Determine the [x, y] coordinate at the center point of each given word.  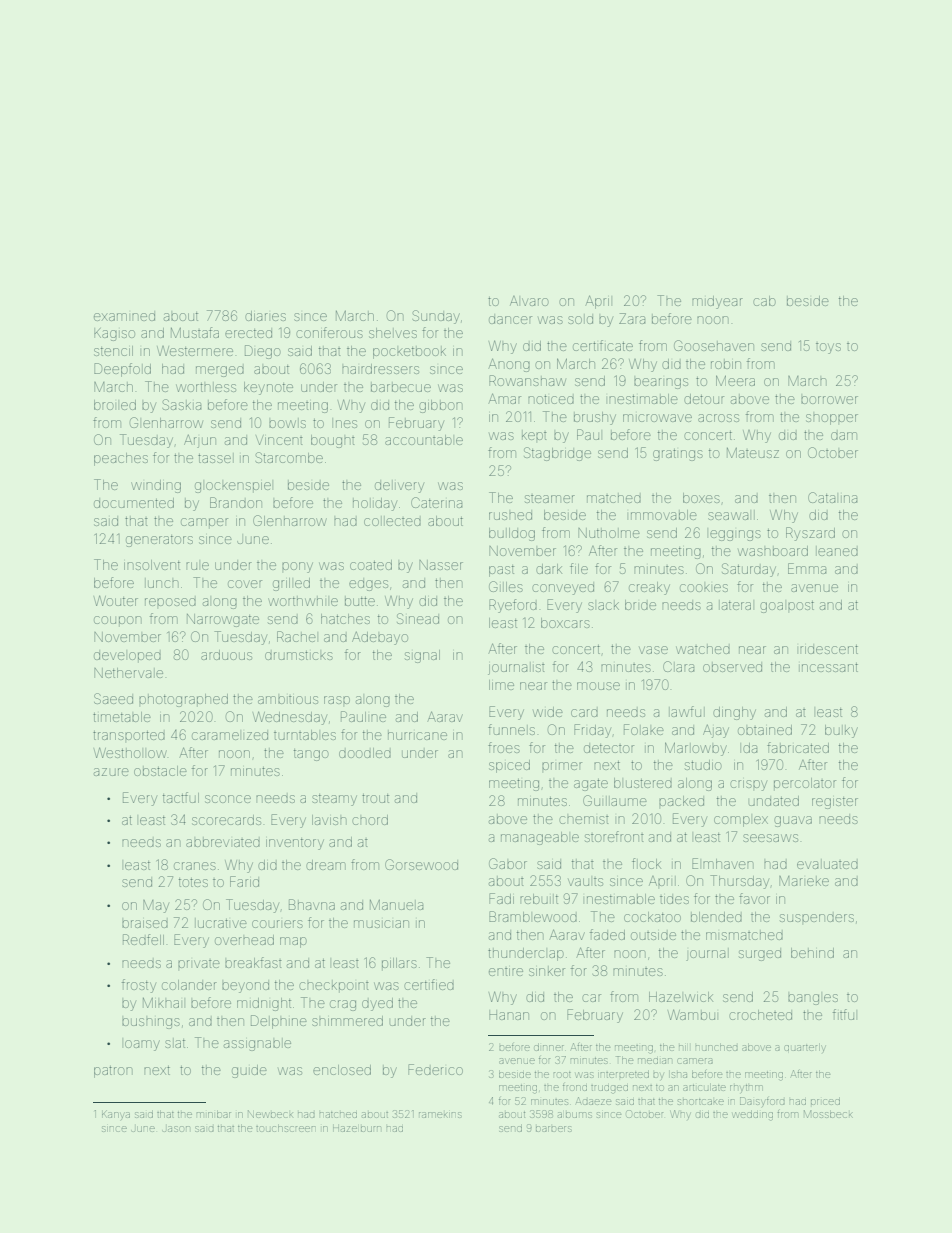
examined [124, 316]
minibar [214, 1114]
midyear [717, 302]
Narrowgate [223, 620]
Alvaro [529, 301]
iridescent [829, 649]
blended [716, 917]
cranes [195, 866]
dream [326, 865]
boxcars [565, 623]
